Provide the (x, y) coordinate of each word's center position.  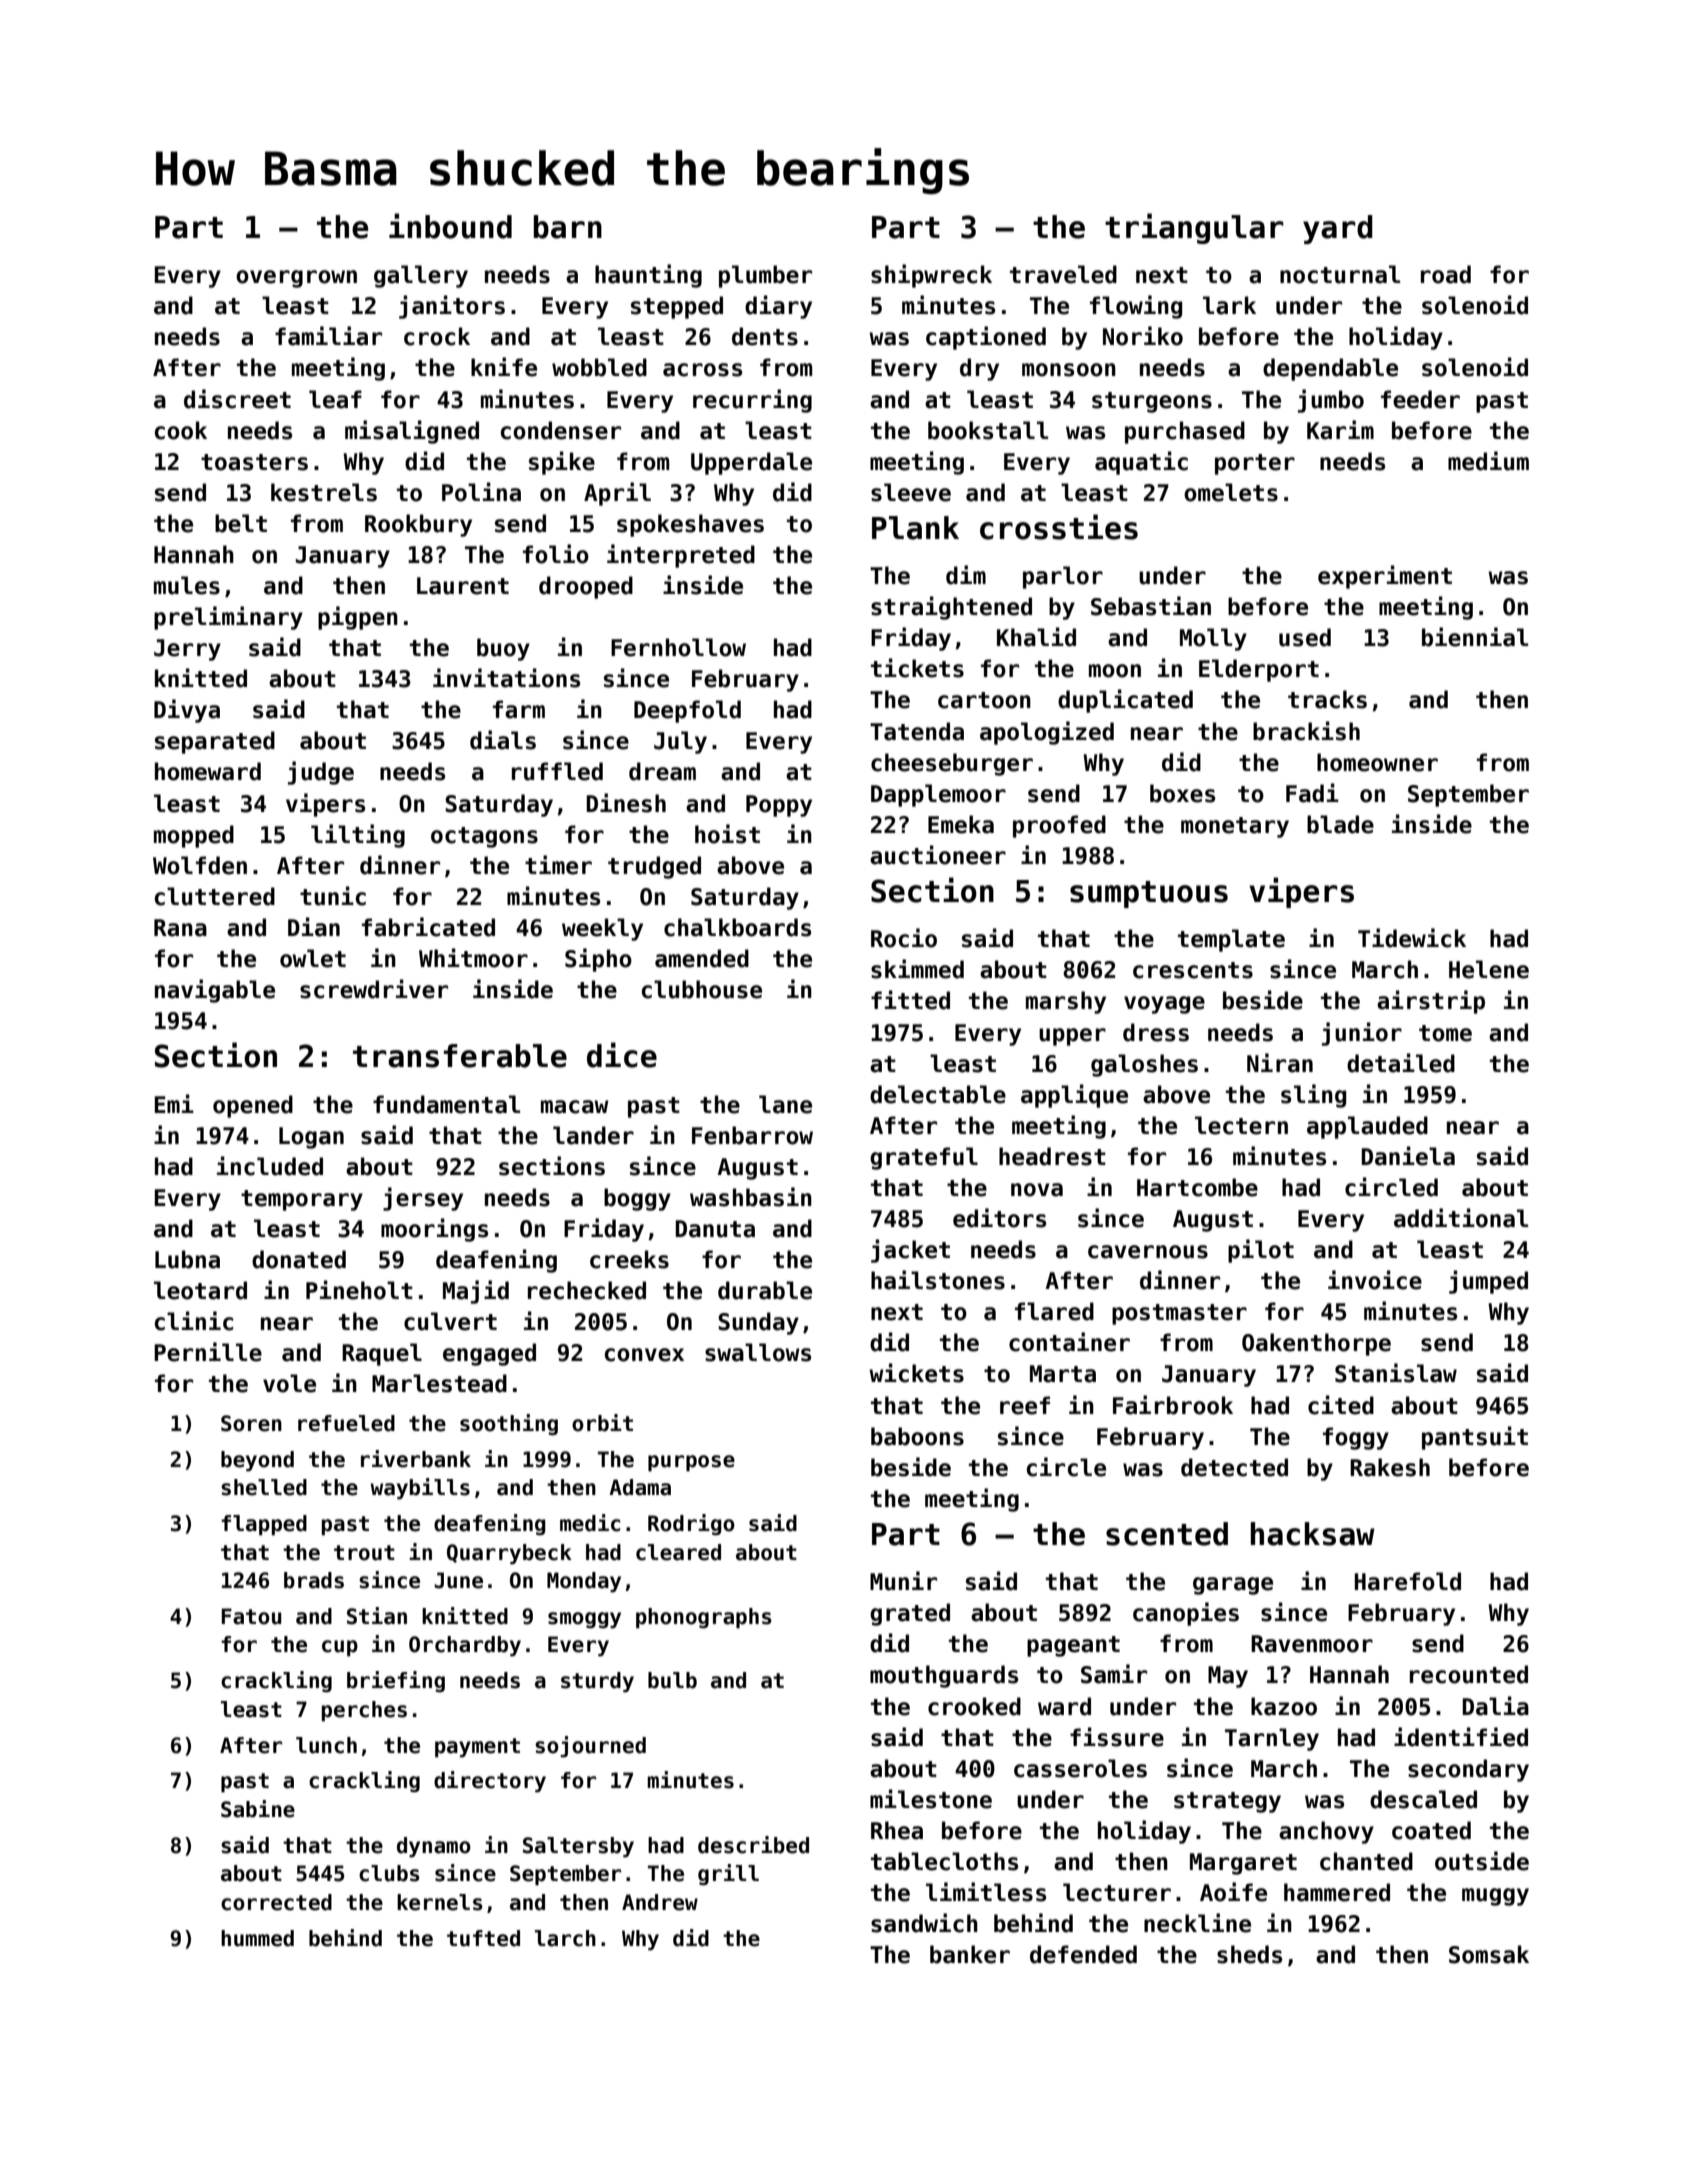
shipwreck (931, 276)
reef (1025, 1405)
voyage (1164, 1005)
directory (490, 1782)
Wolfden (200, 865)
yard (1338, 229)
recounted (1469, 1674)
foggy (1356, 1438)
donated (299, 1259)
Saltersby (578, 1847)
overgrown (296, 279)
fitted (910, 1000)
